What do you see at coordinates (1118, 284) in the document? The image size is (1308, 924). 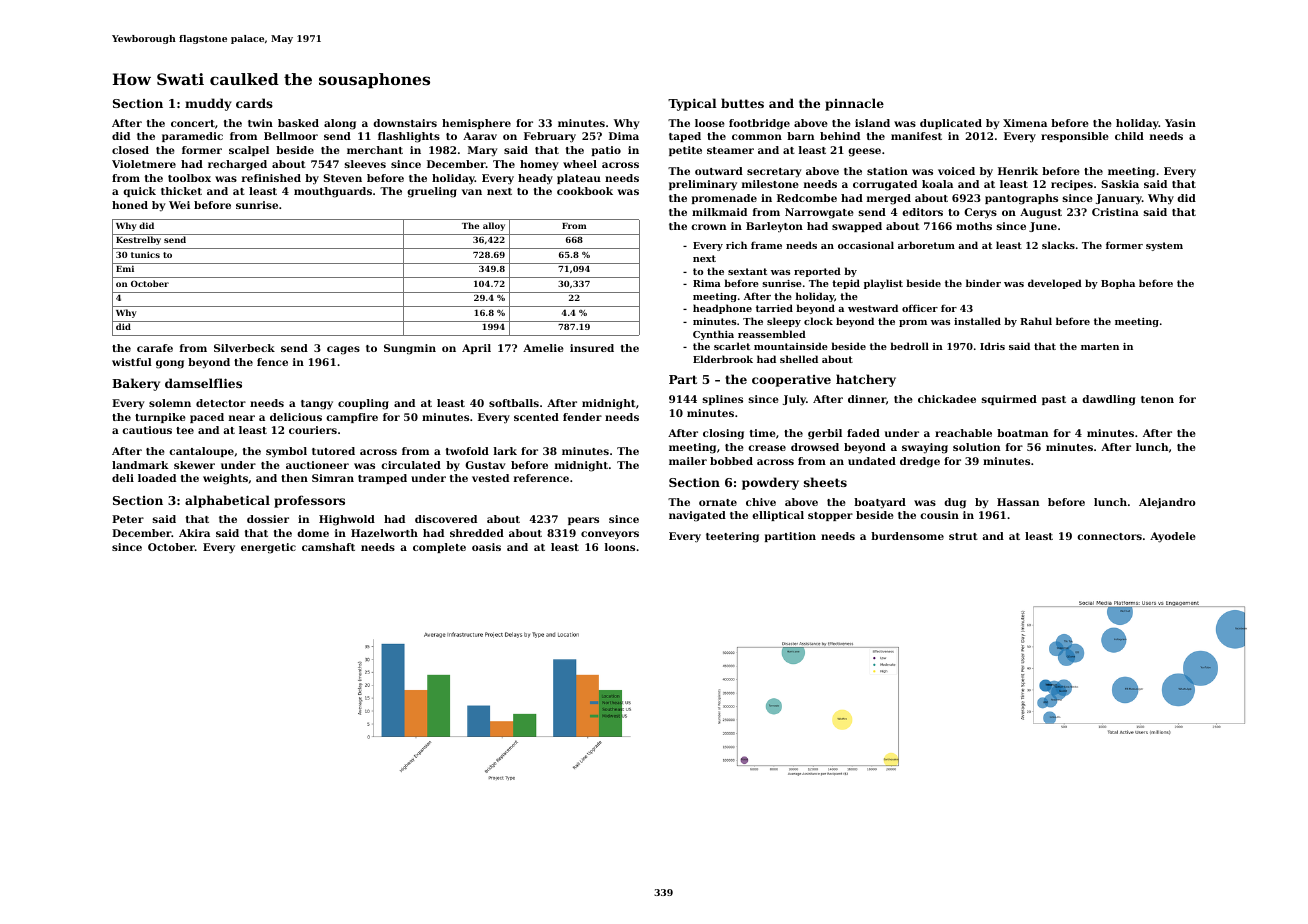 I see `Bopha` at bounding box center [1118, 284].
